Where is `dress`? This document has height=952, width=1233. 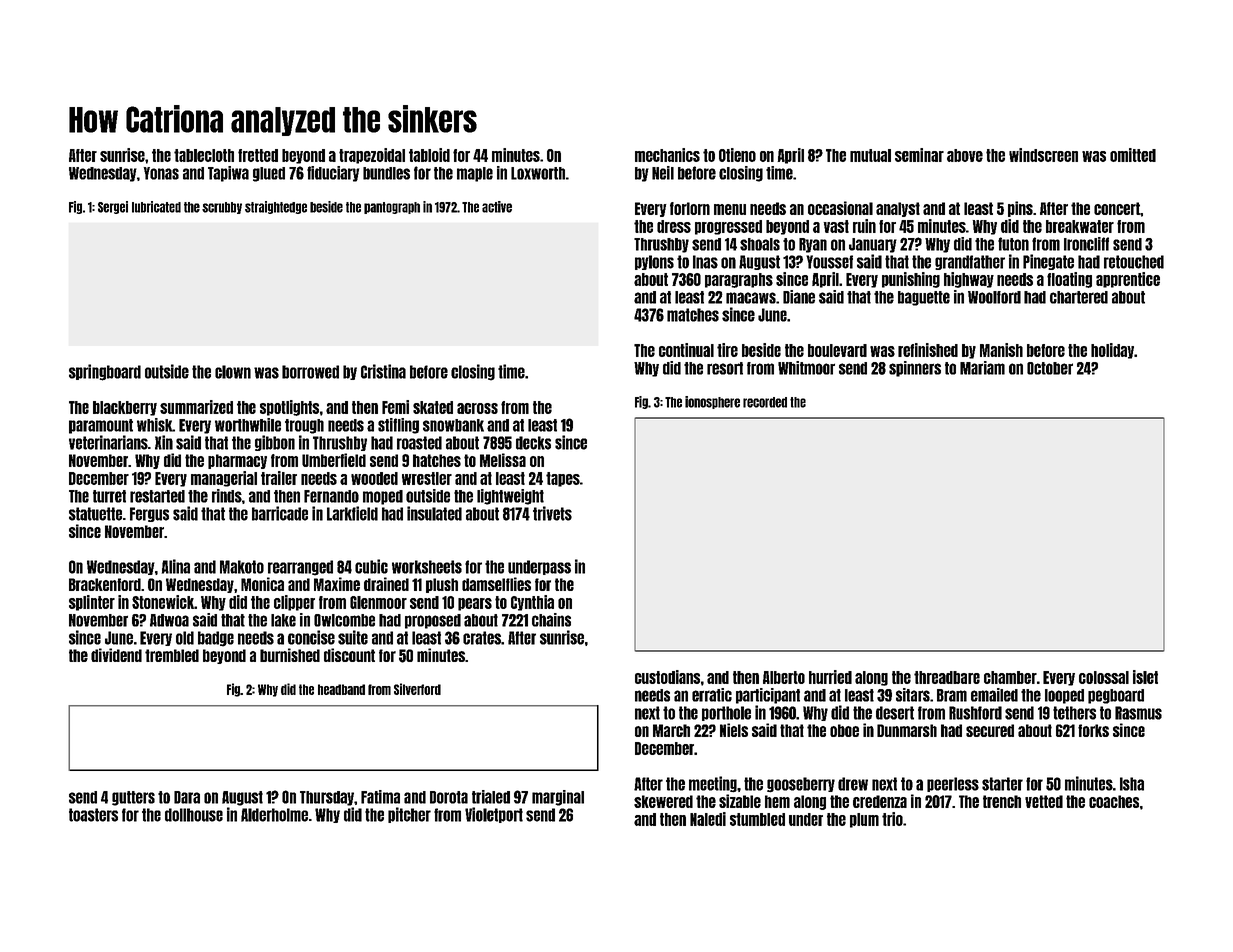 dress is located at coordinates (674, 226).
